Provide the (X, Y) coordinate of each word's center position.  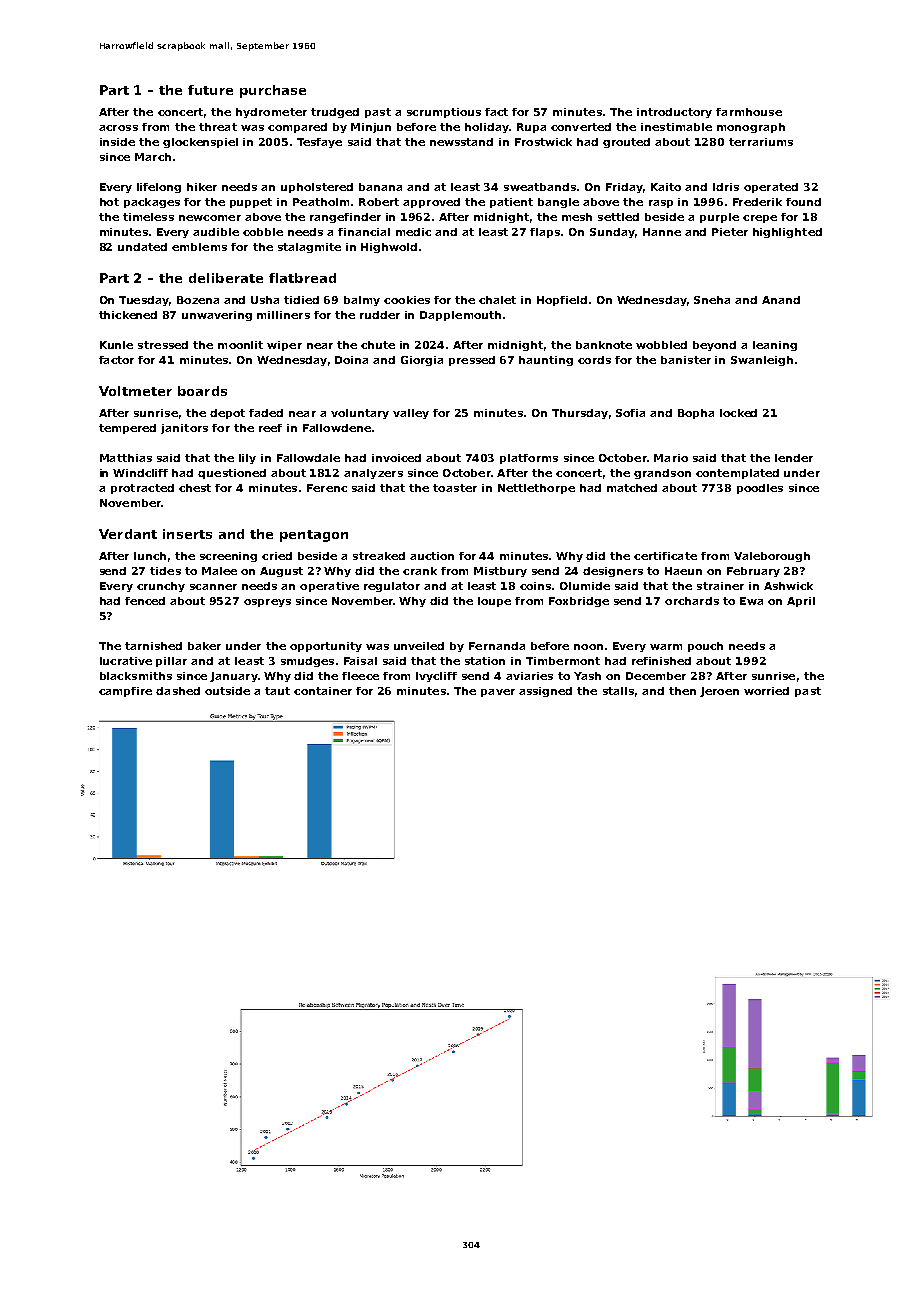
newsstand (461, 142)
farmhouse (749, 112)
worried (766, 691)
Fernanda (497, 646)
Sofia (630, 413)
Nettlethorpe (536, 489)
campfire (125, 692)
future (210, 90)
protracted (142, 489)
